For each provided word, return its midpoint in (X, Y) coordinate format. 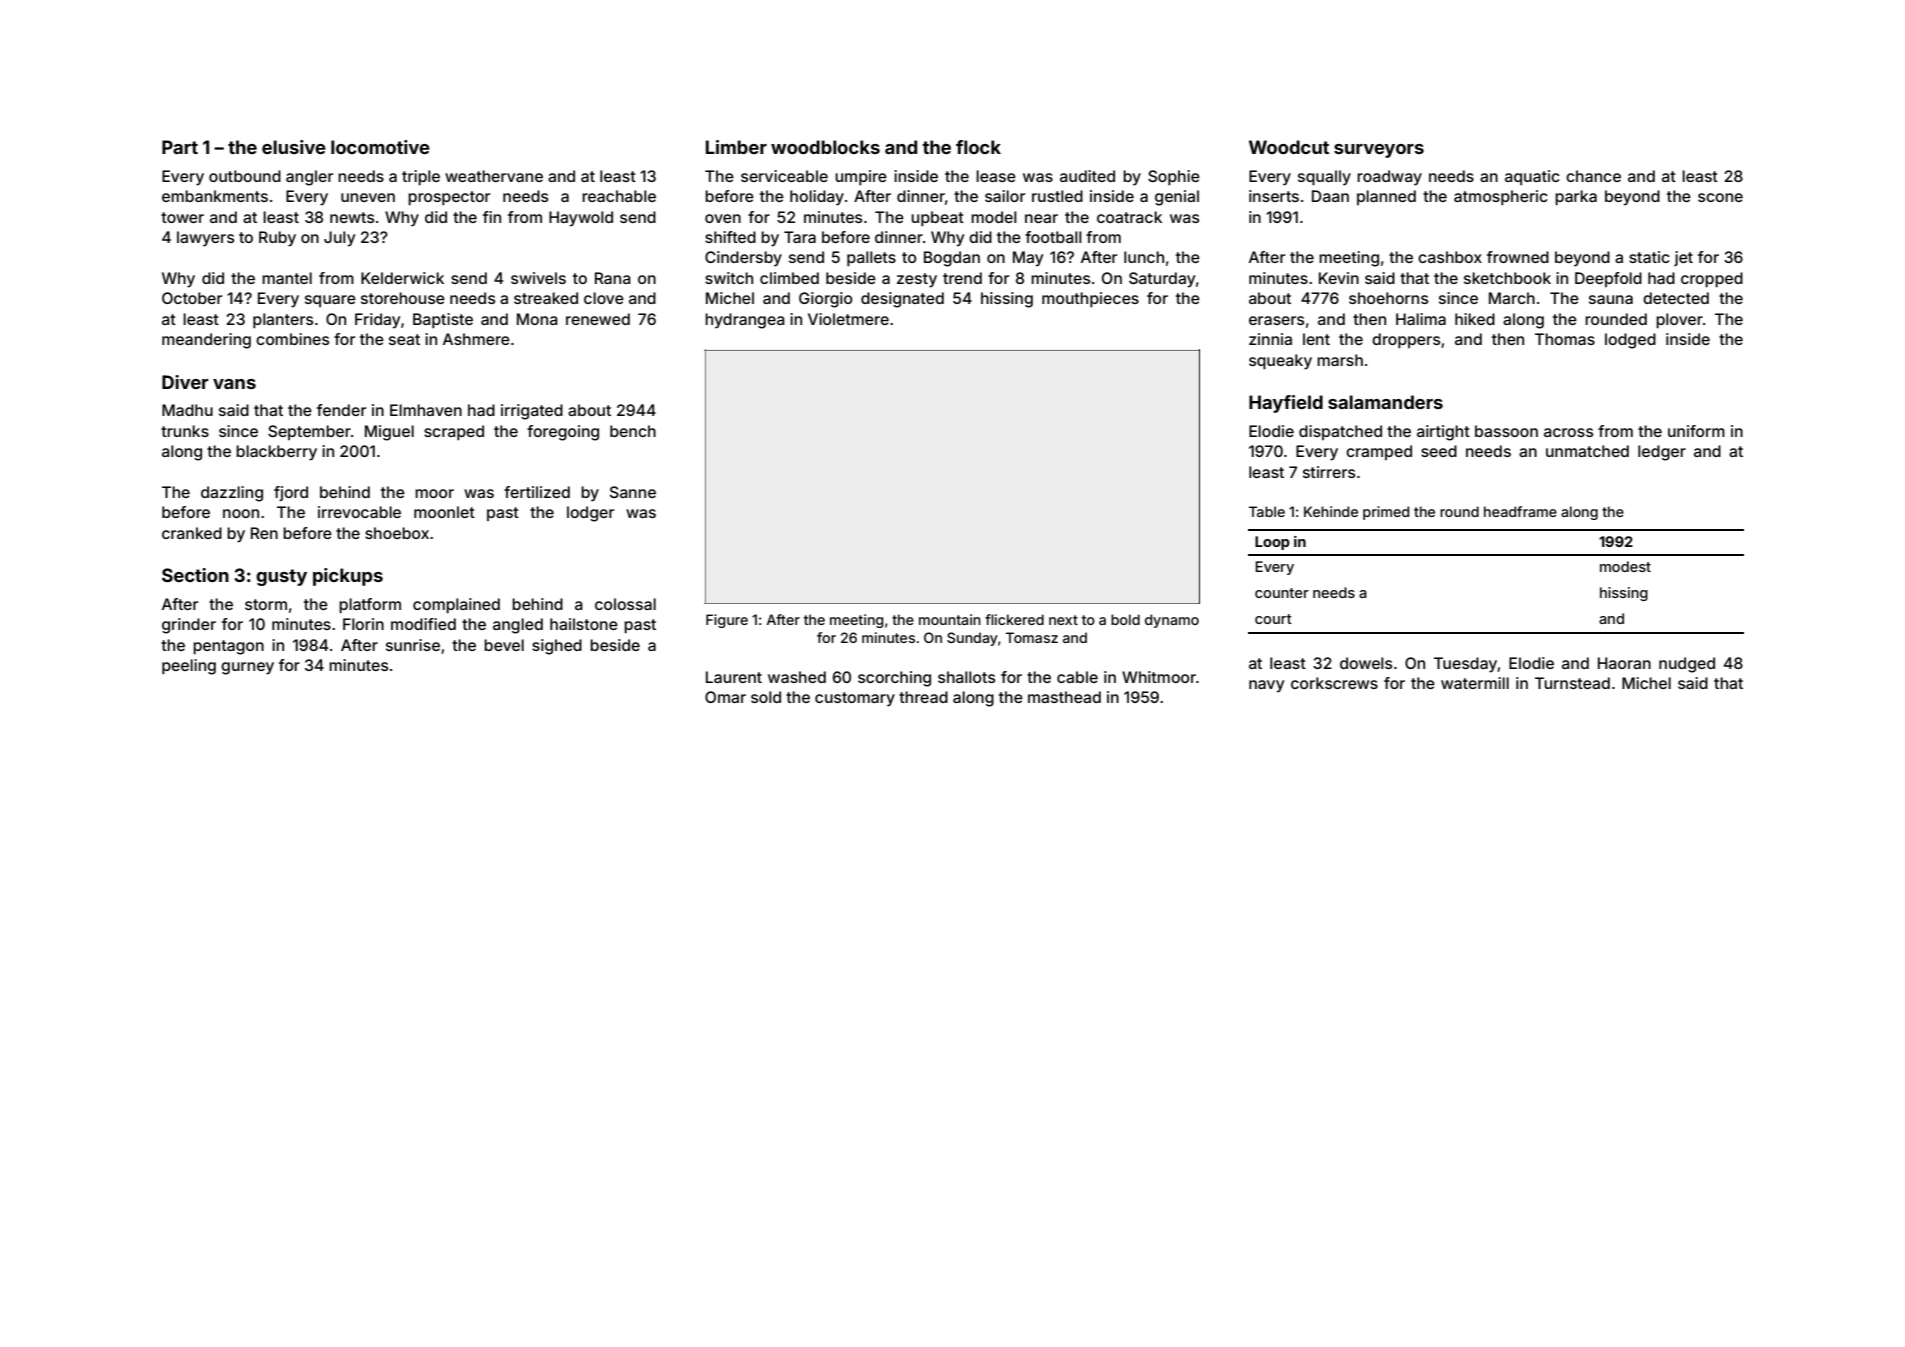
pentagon (228, 647)
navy (1266, 686)
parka (1576, 198)
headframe (1520, 511)
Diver (185, 382)
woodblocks (825, 147)
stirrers (1329, 472)
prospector (449, 198)
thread (923, 697)
